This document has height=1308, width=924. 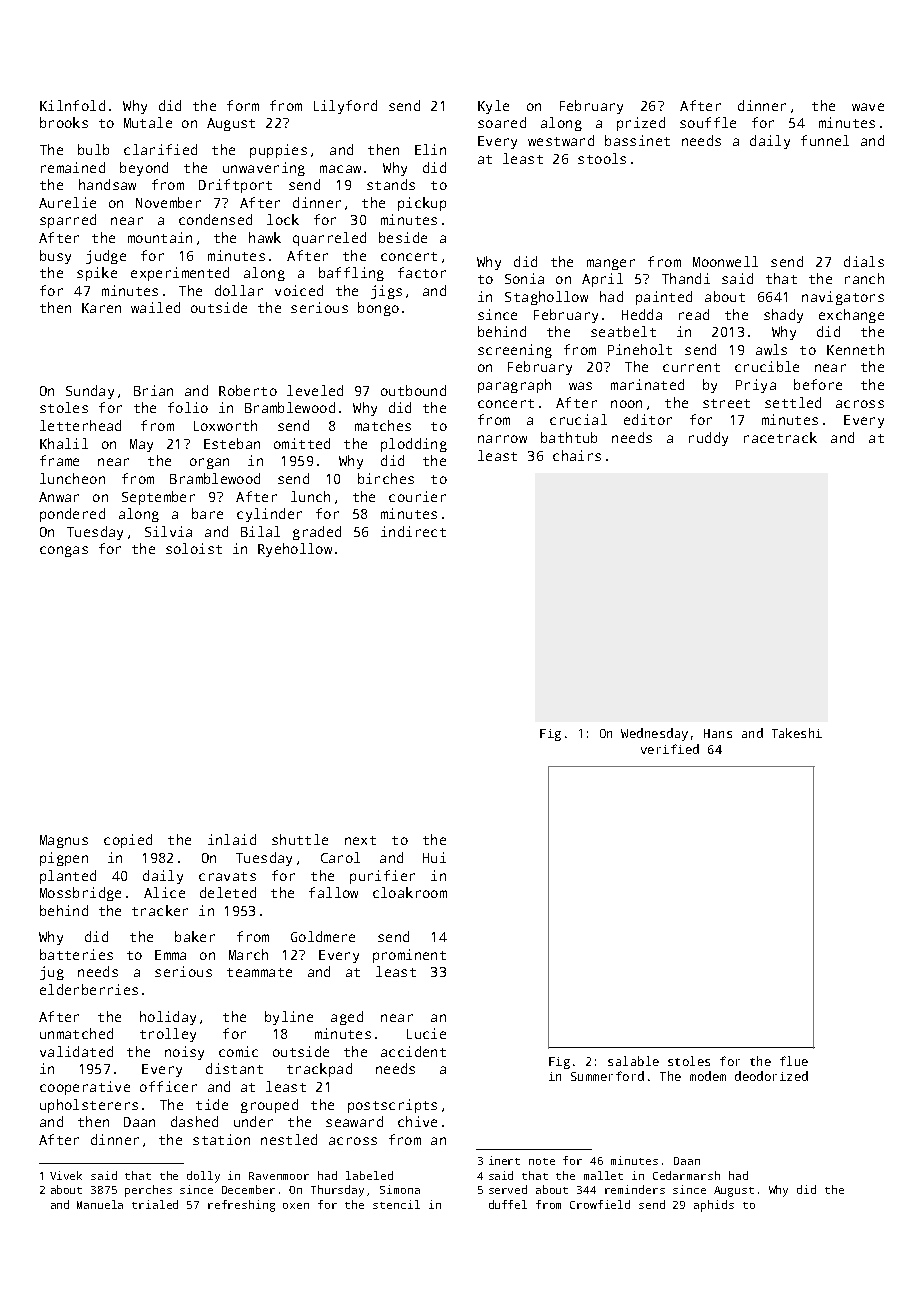 What do you see at coordinates (686, 1175) in the document?
I see `Cedarmarsh` at bounding box center [686, 1175].
